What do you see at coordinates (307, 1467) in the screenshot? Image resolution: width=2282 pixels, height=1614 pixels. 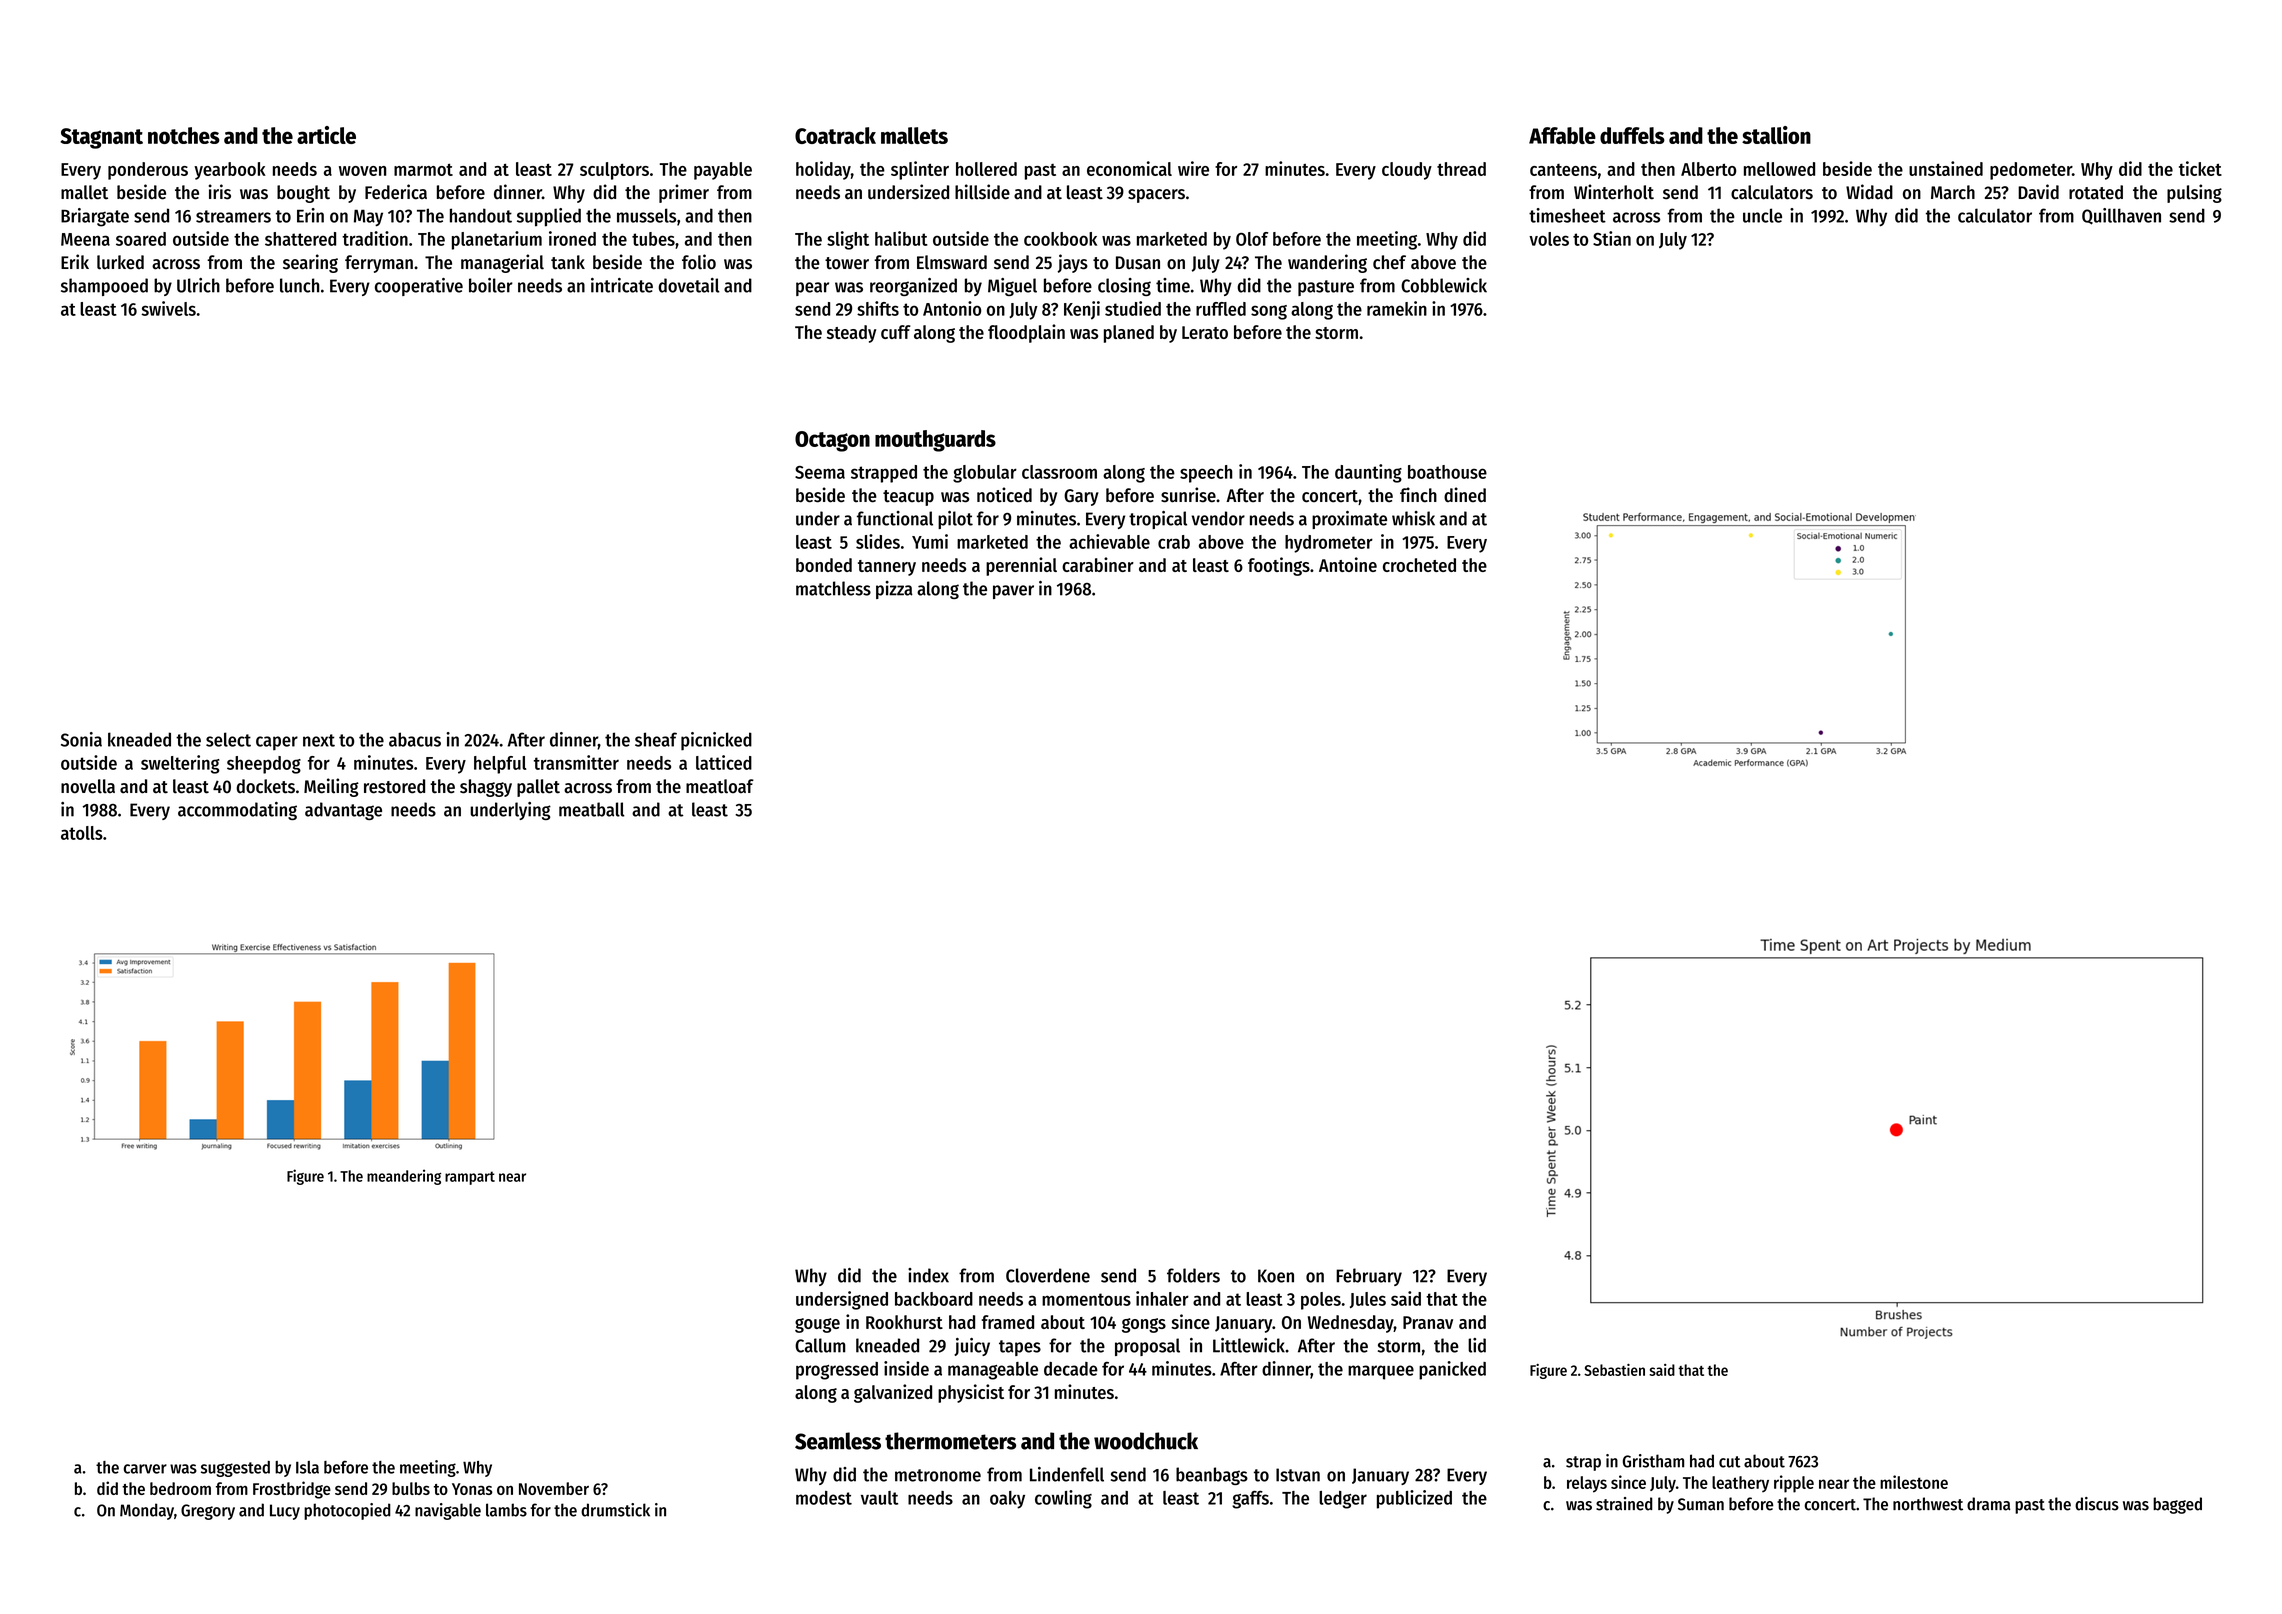 I see `Isla` at bounding box center [307, 1467].
